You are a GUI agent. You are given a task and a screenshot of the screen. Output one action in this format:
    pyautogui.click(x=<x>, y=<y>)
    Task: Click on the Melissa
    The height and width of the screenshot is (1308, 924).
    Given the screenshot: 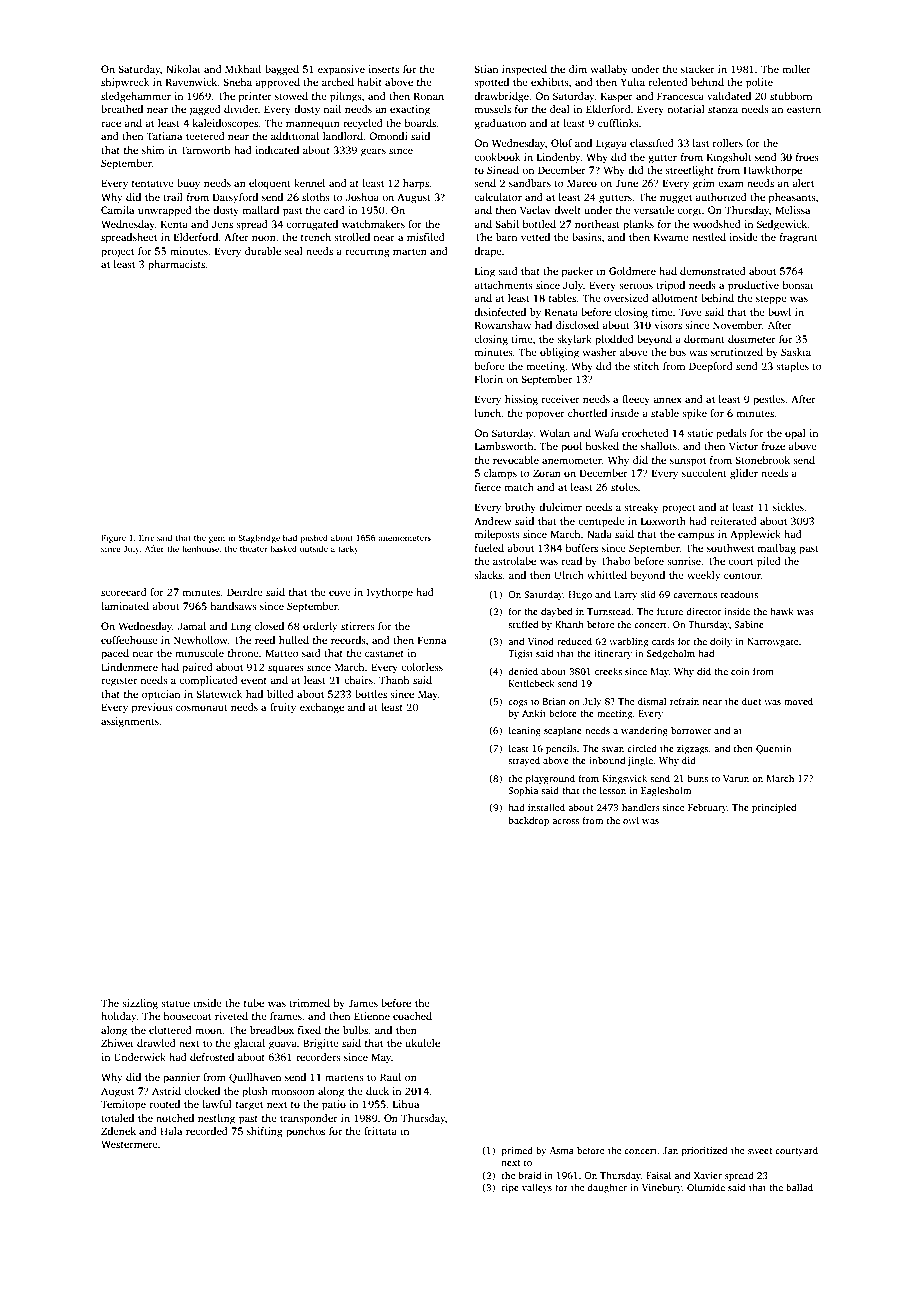 What is the action you would take?
    pyautogui.click(x=792, y=210)
